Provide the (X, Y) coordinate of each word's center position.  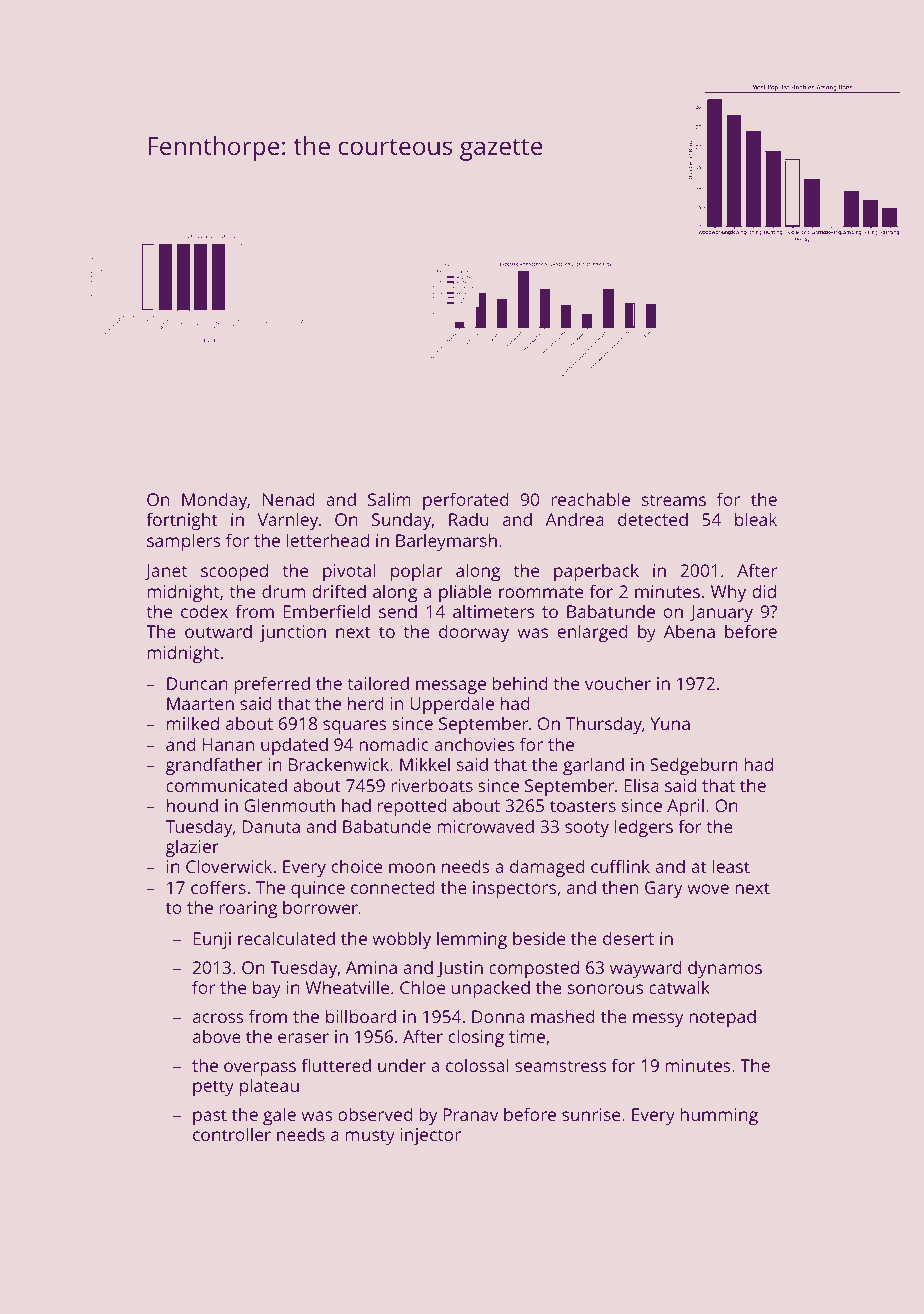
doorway (474, 633)
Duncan (197, 683)
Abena (689, 631)
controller (232, 1134)
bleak (756, 519)
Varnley (288, 521)
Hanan (228, 744)
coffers (218, 887)
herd (366, 703)
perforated (466, 501)
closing (476, 1038)
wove (708, 889)
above (217, 1036)
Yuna (670, 723)
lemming (472, 940)
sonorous (605, 989)
